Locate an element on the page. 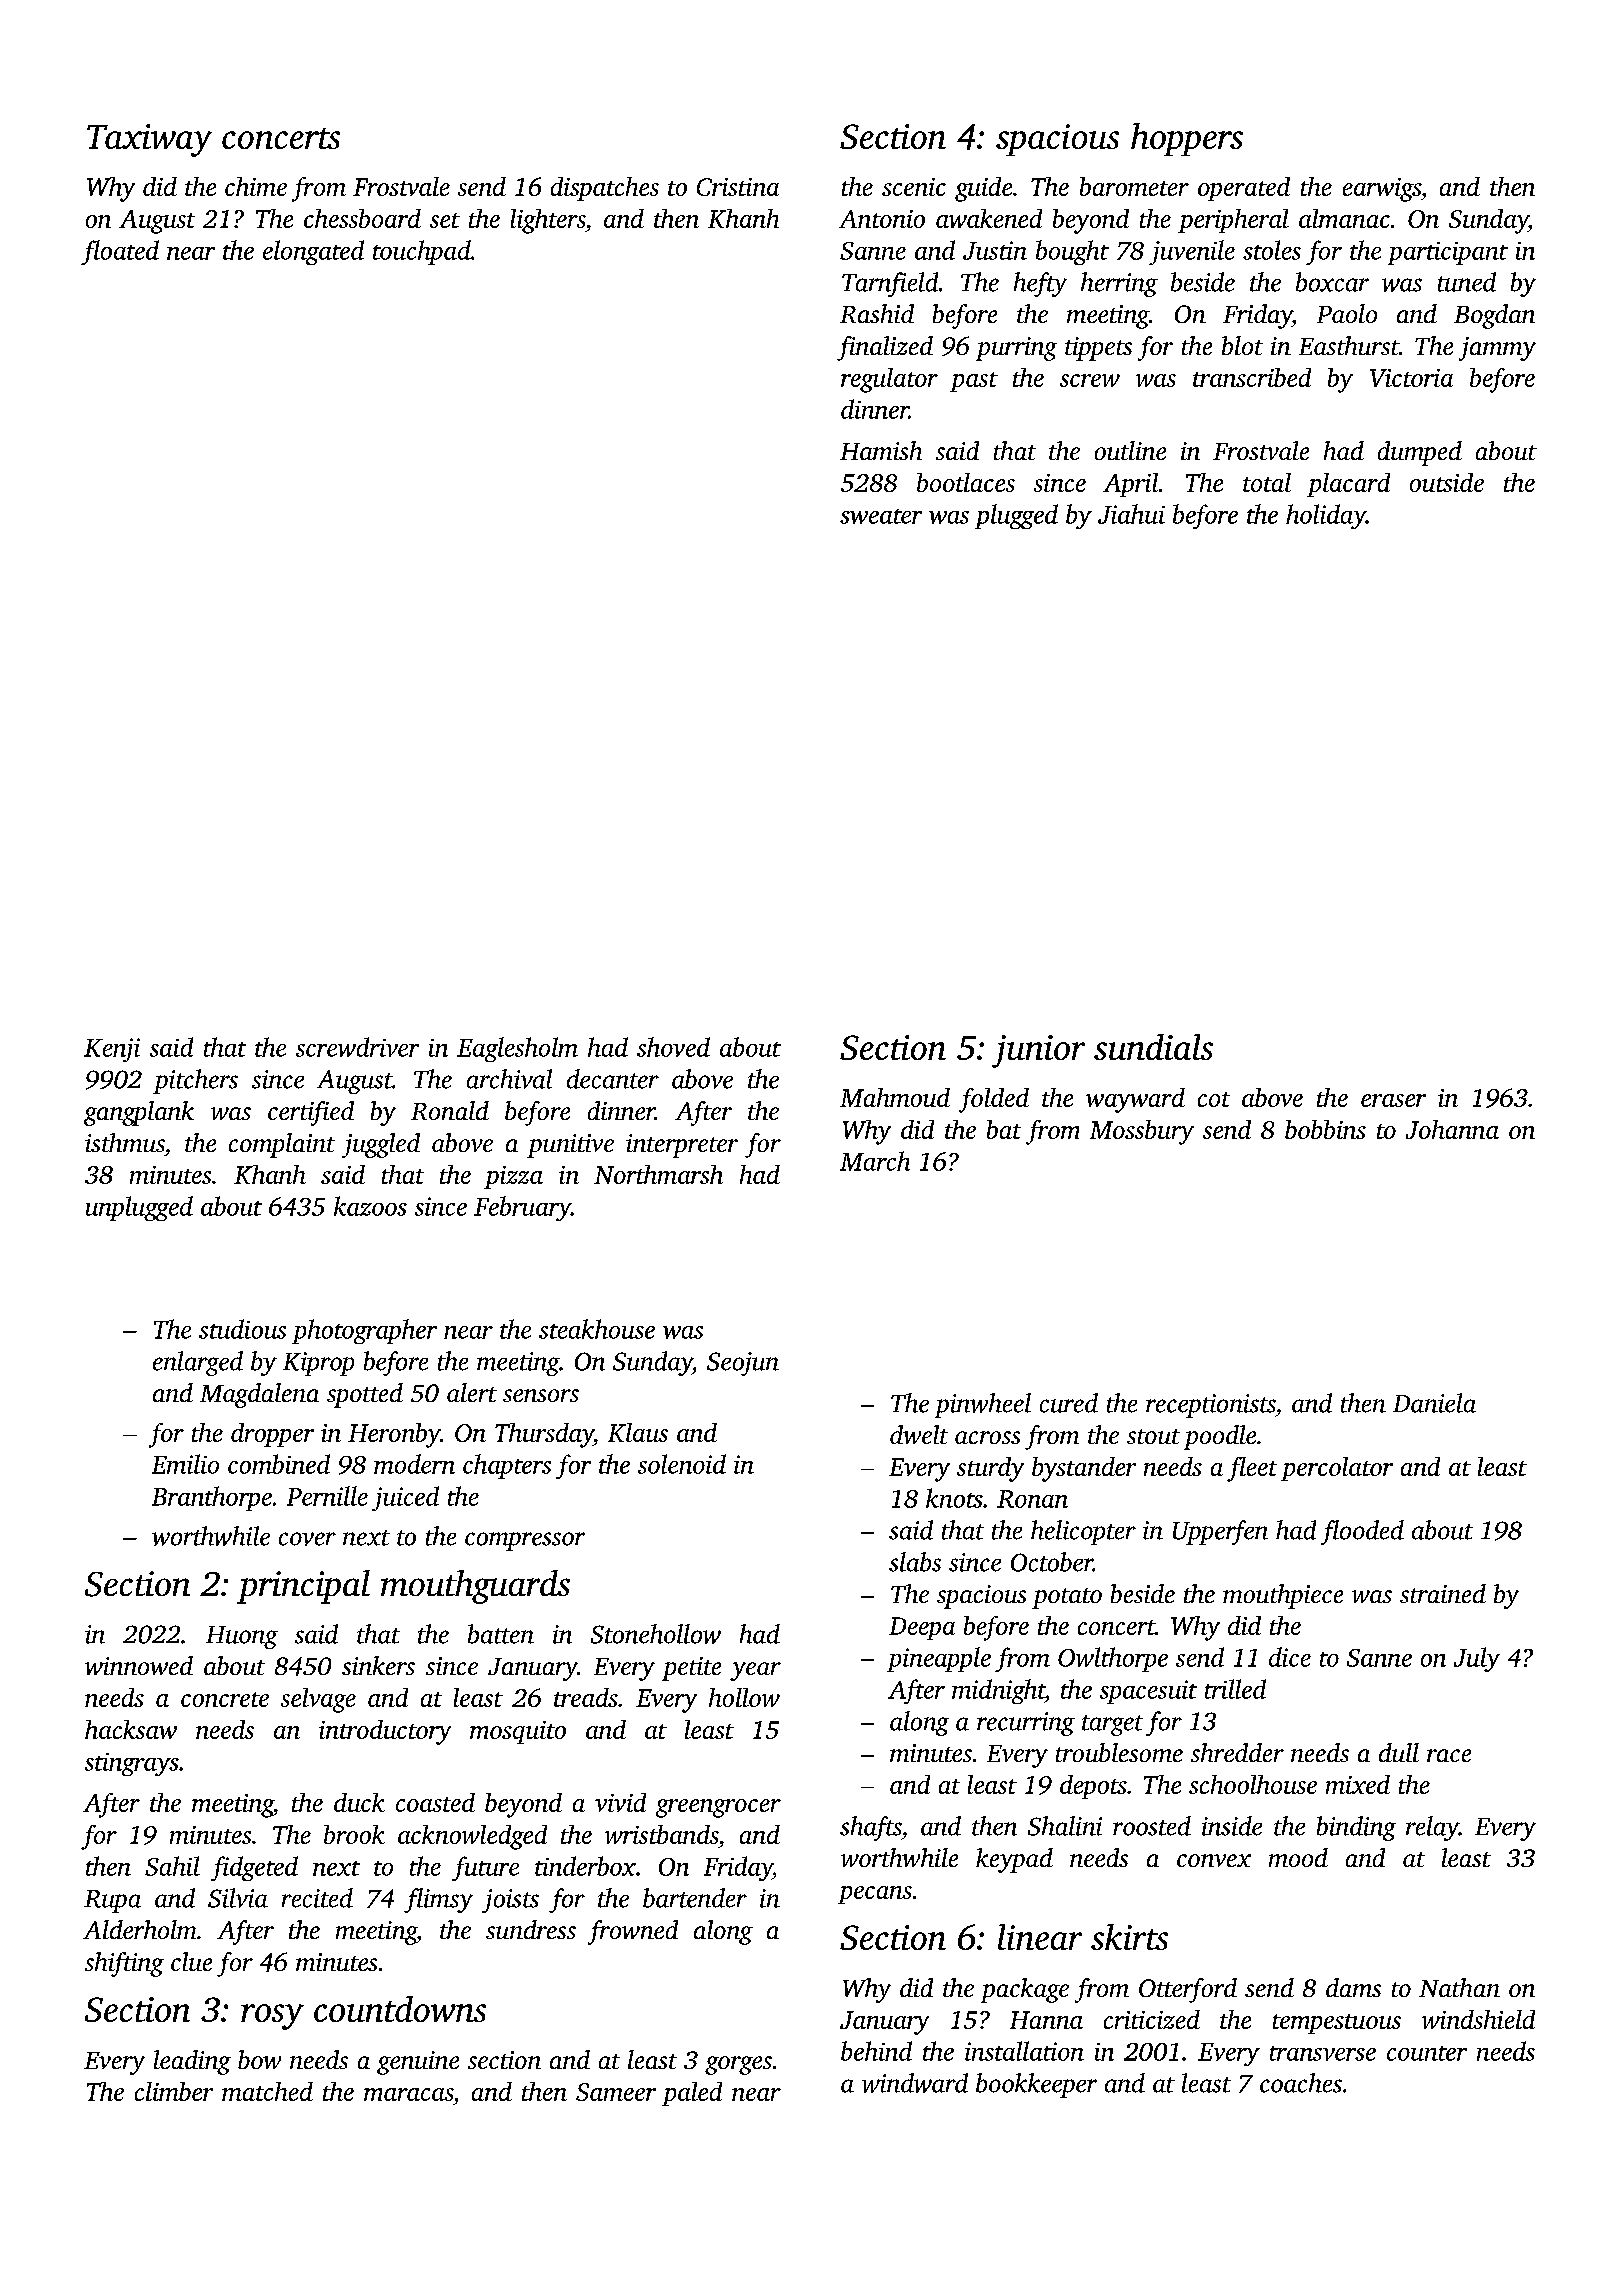 This image has height=2292, width=1620. Rupa is located at coordinates (112, 1901).
